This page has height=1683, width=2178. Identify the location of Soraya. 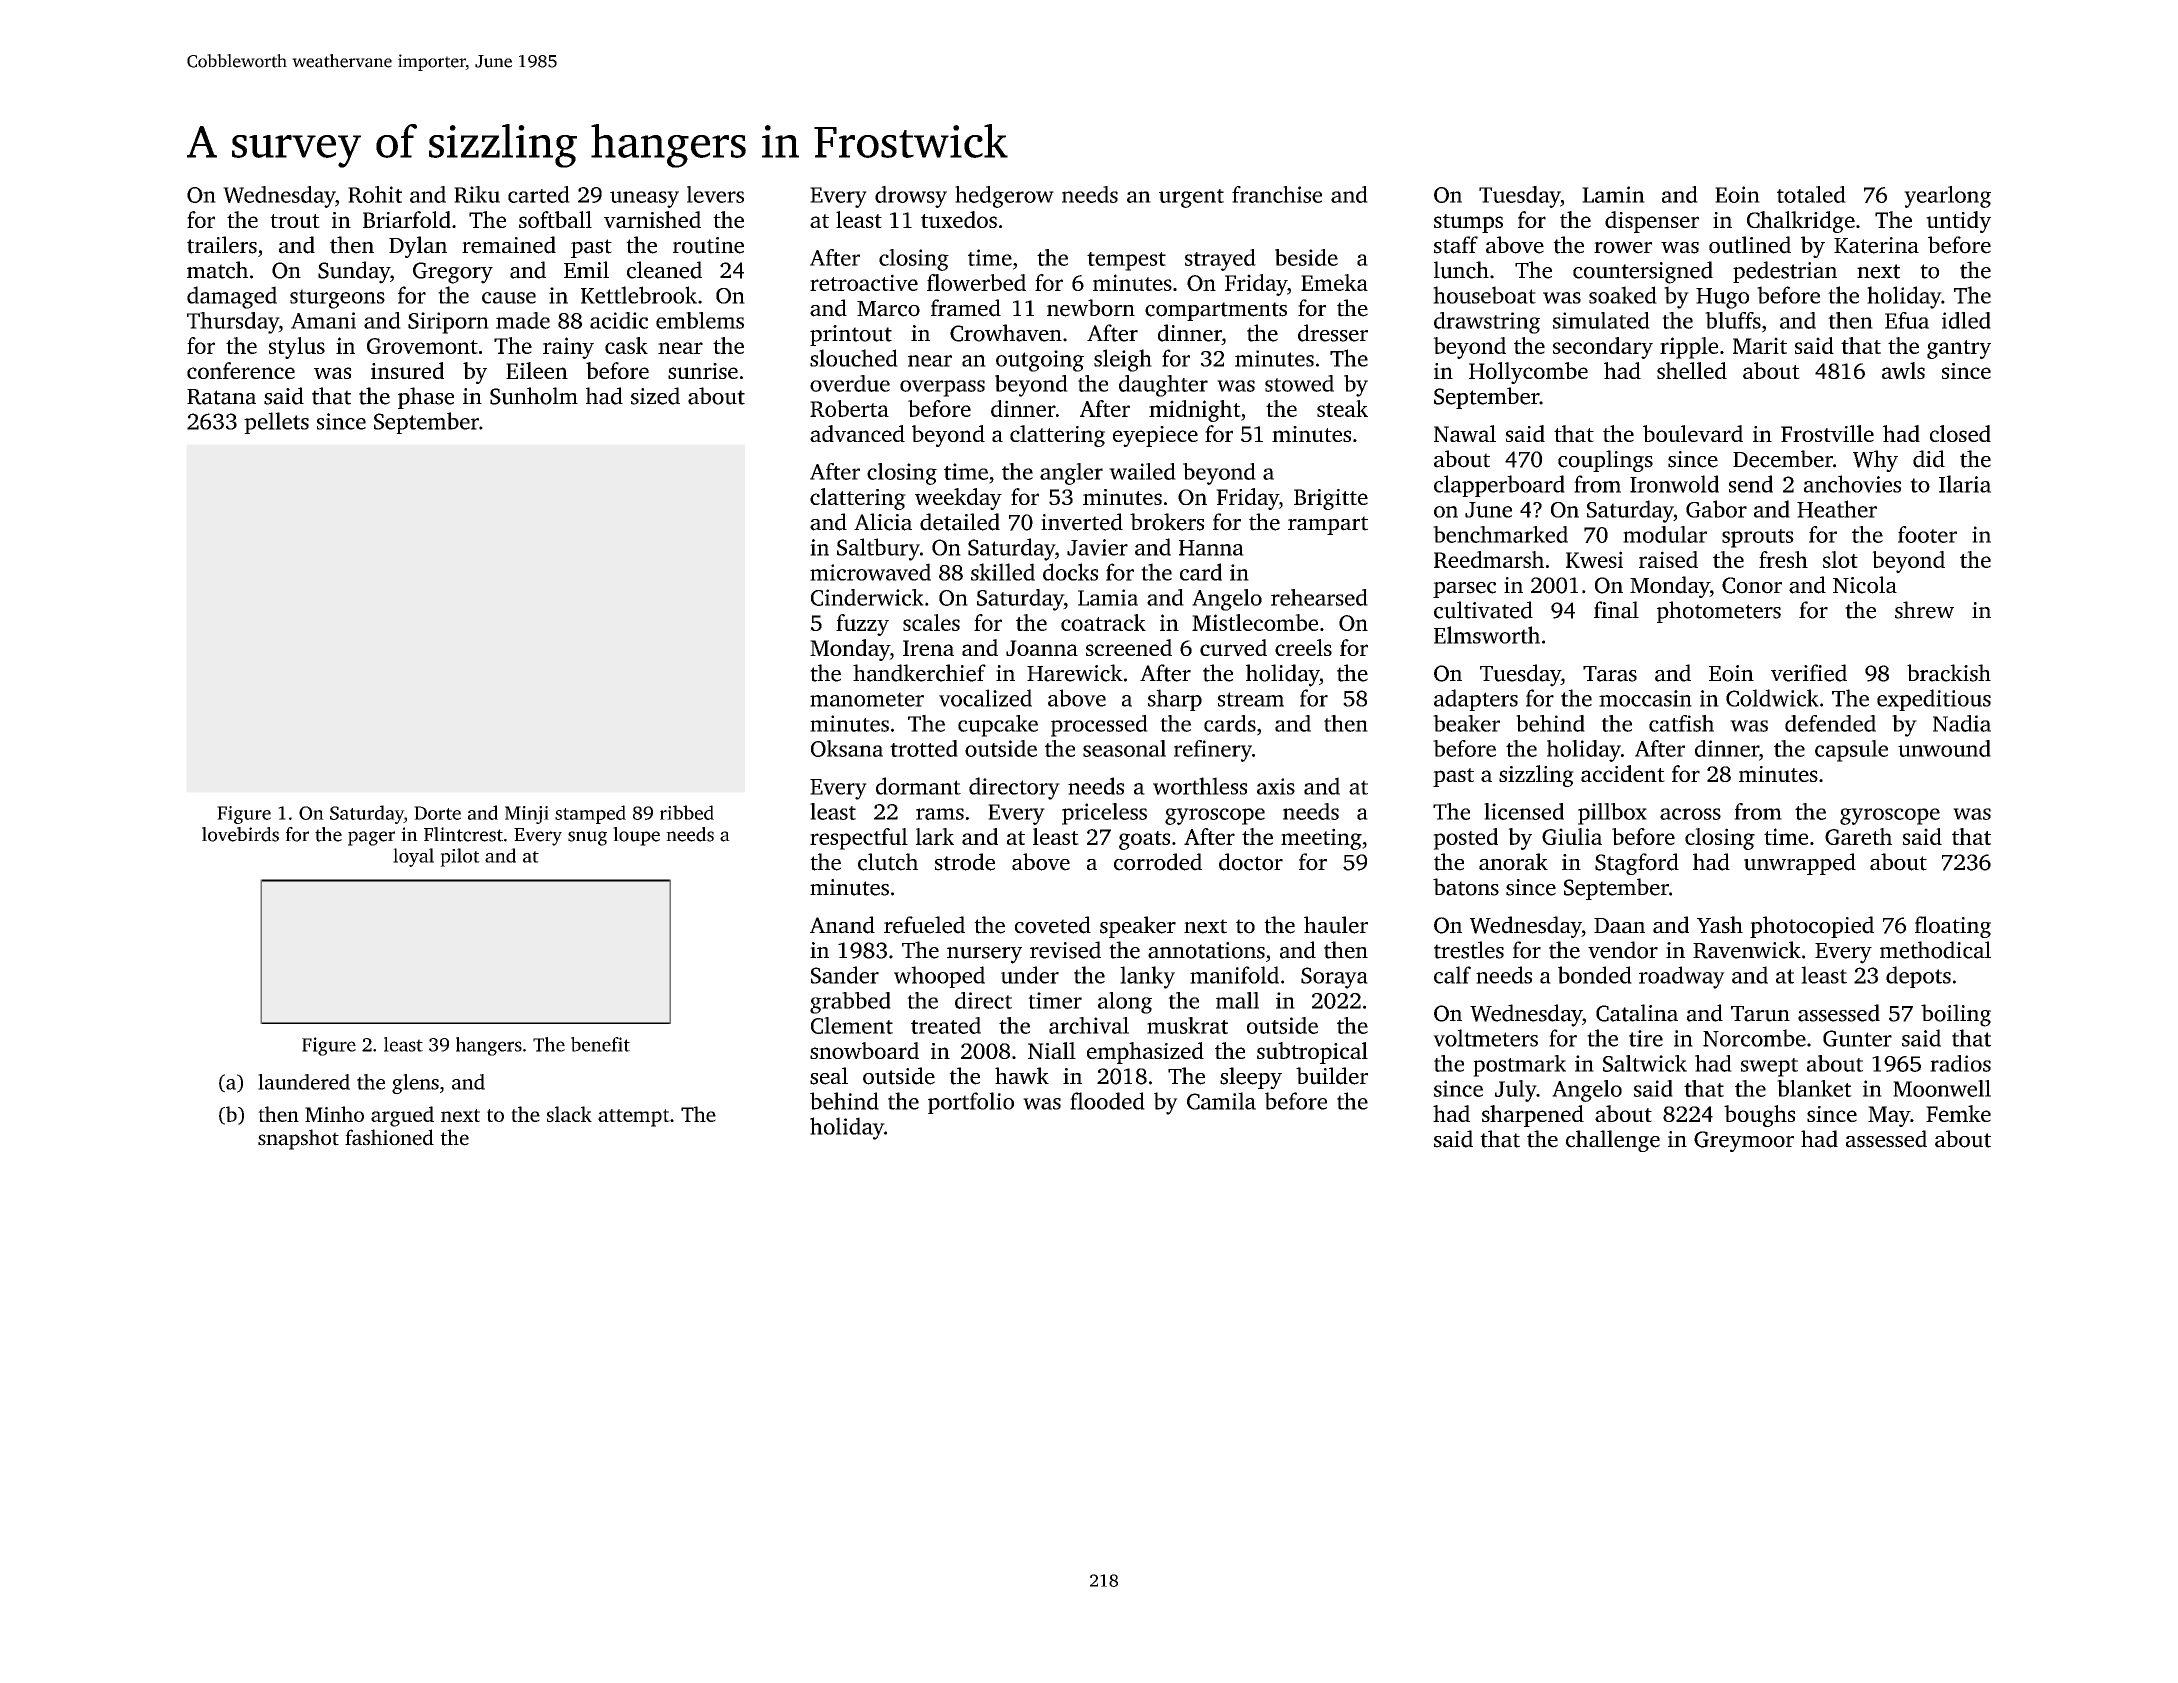
(1334, 978).
